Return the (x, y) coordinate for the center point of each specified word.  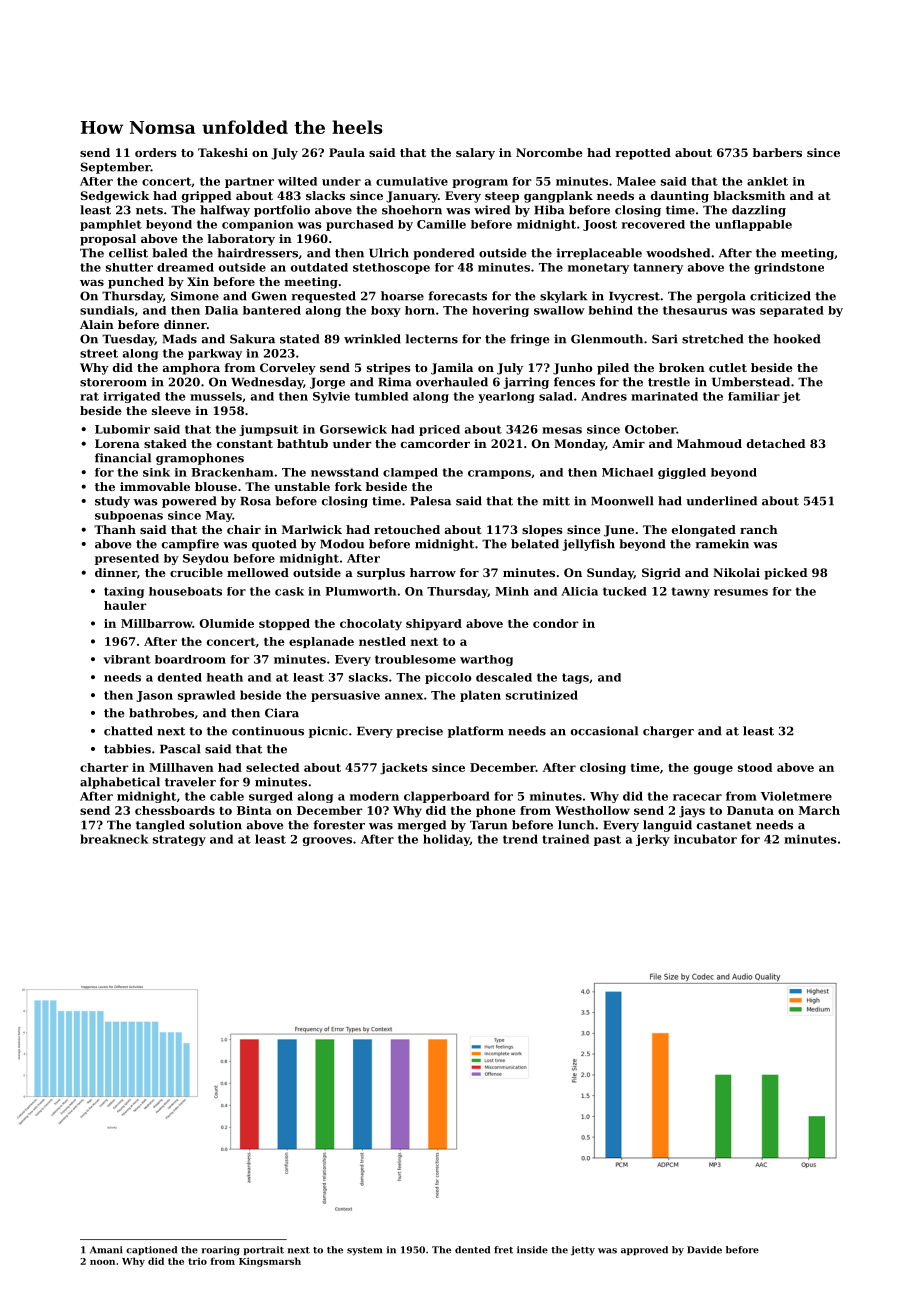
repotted (643, 154)
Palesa (430, 501)
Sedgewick (115, 197)
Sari (665, 339)
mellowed (258, 572)
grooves (327, 841)
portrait (263, 1250)
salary (475, 154)
